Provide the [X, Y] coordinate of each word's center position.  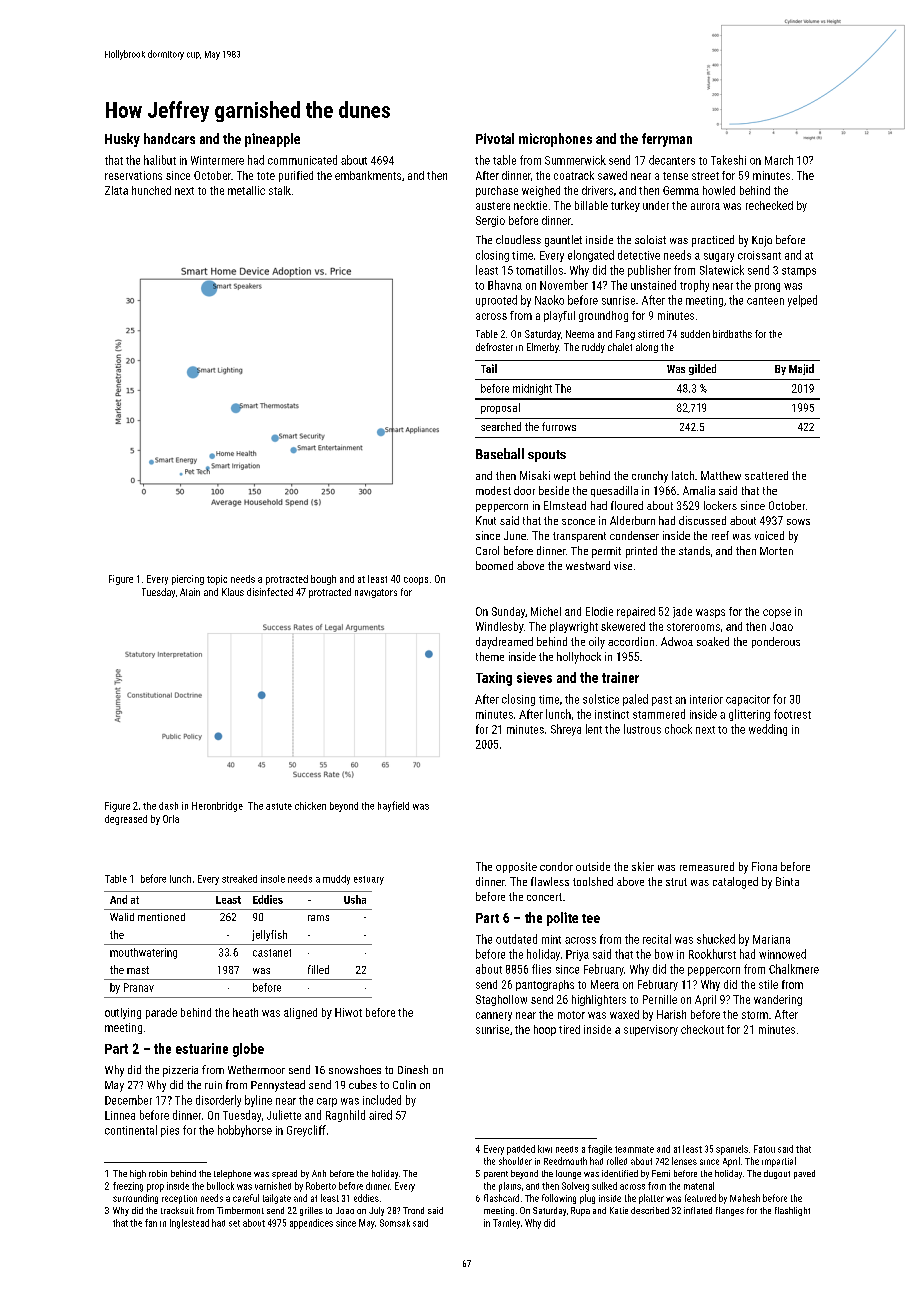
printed [641, 552]
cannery [494, 1016]
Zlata [116, 190]
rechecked [769, 205]
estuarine [202, 1048]
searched [501, 426]
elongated [591, 256]
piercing [188, 580]
